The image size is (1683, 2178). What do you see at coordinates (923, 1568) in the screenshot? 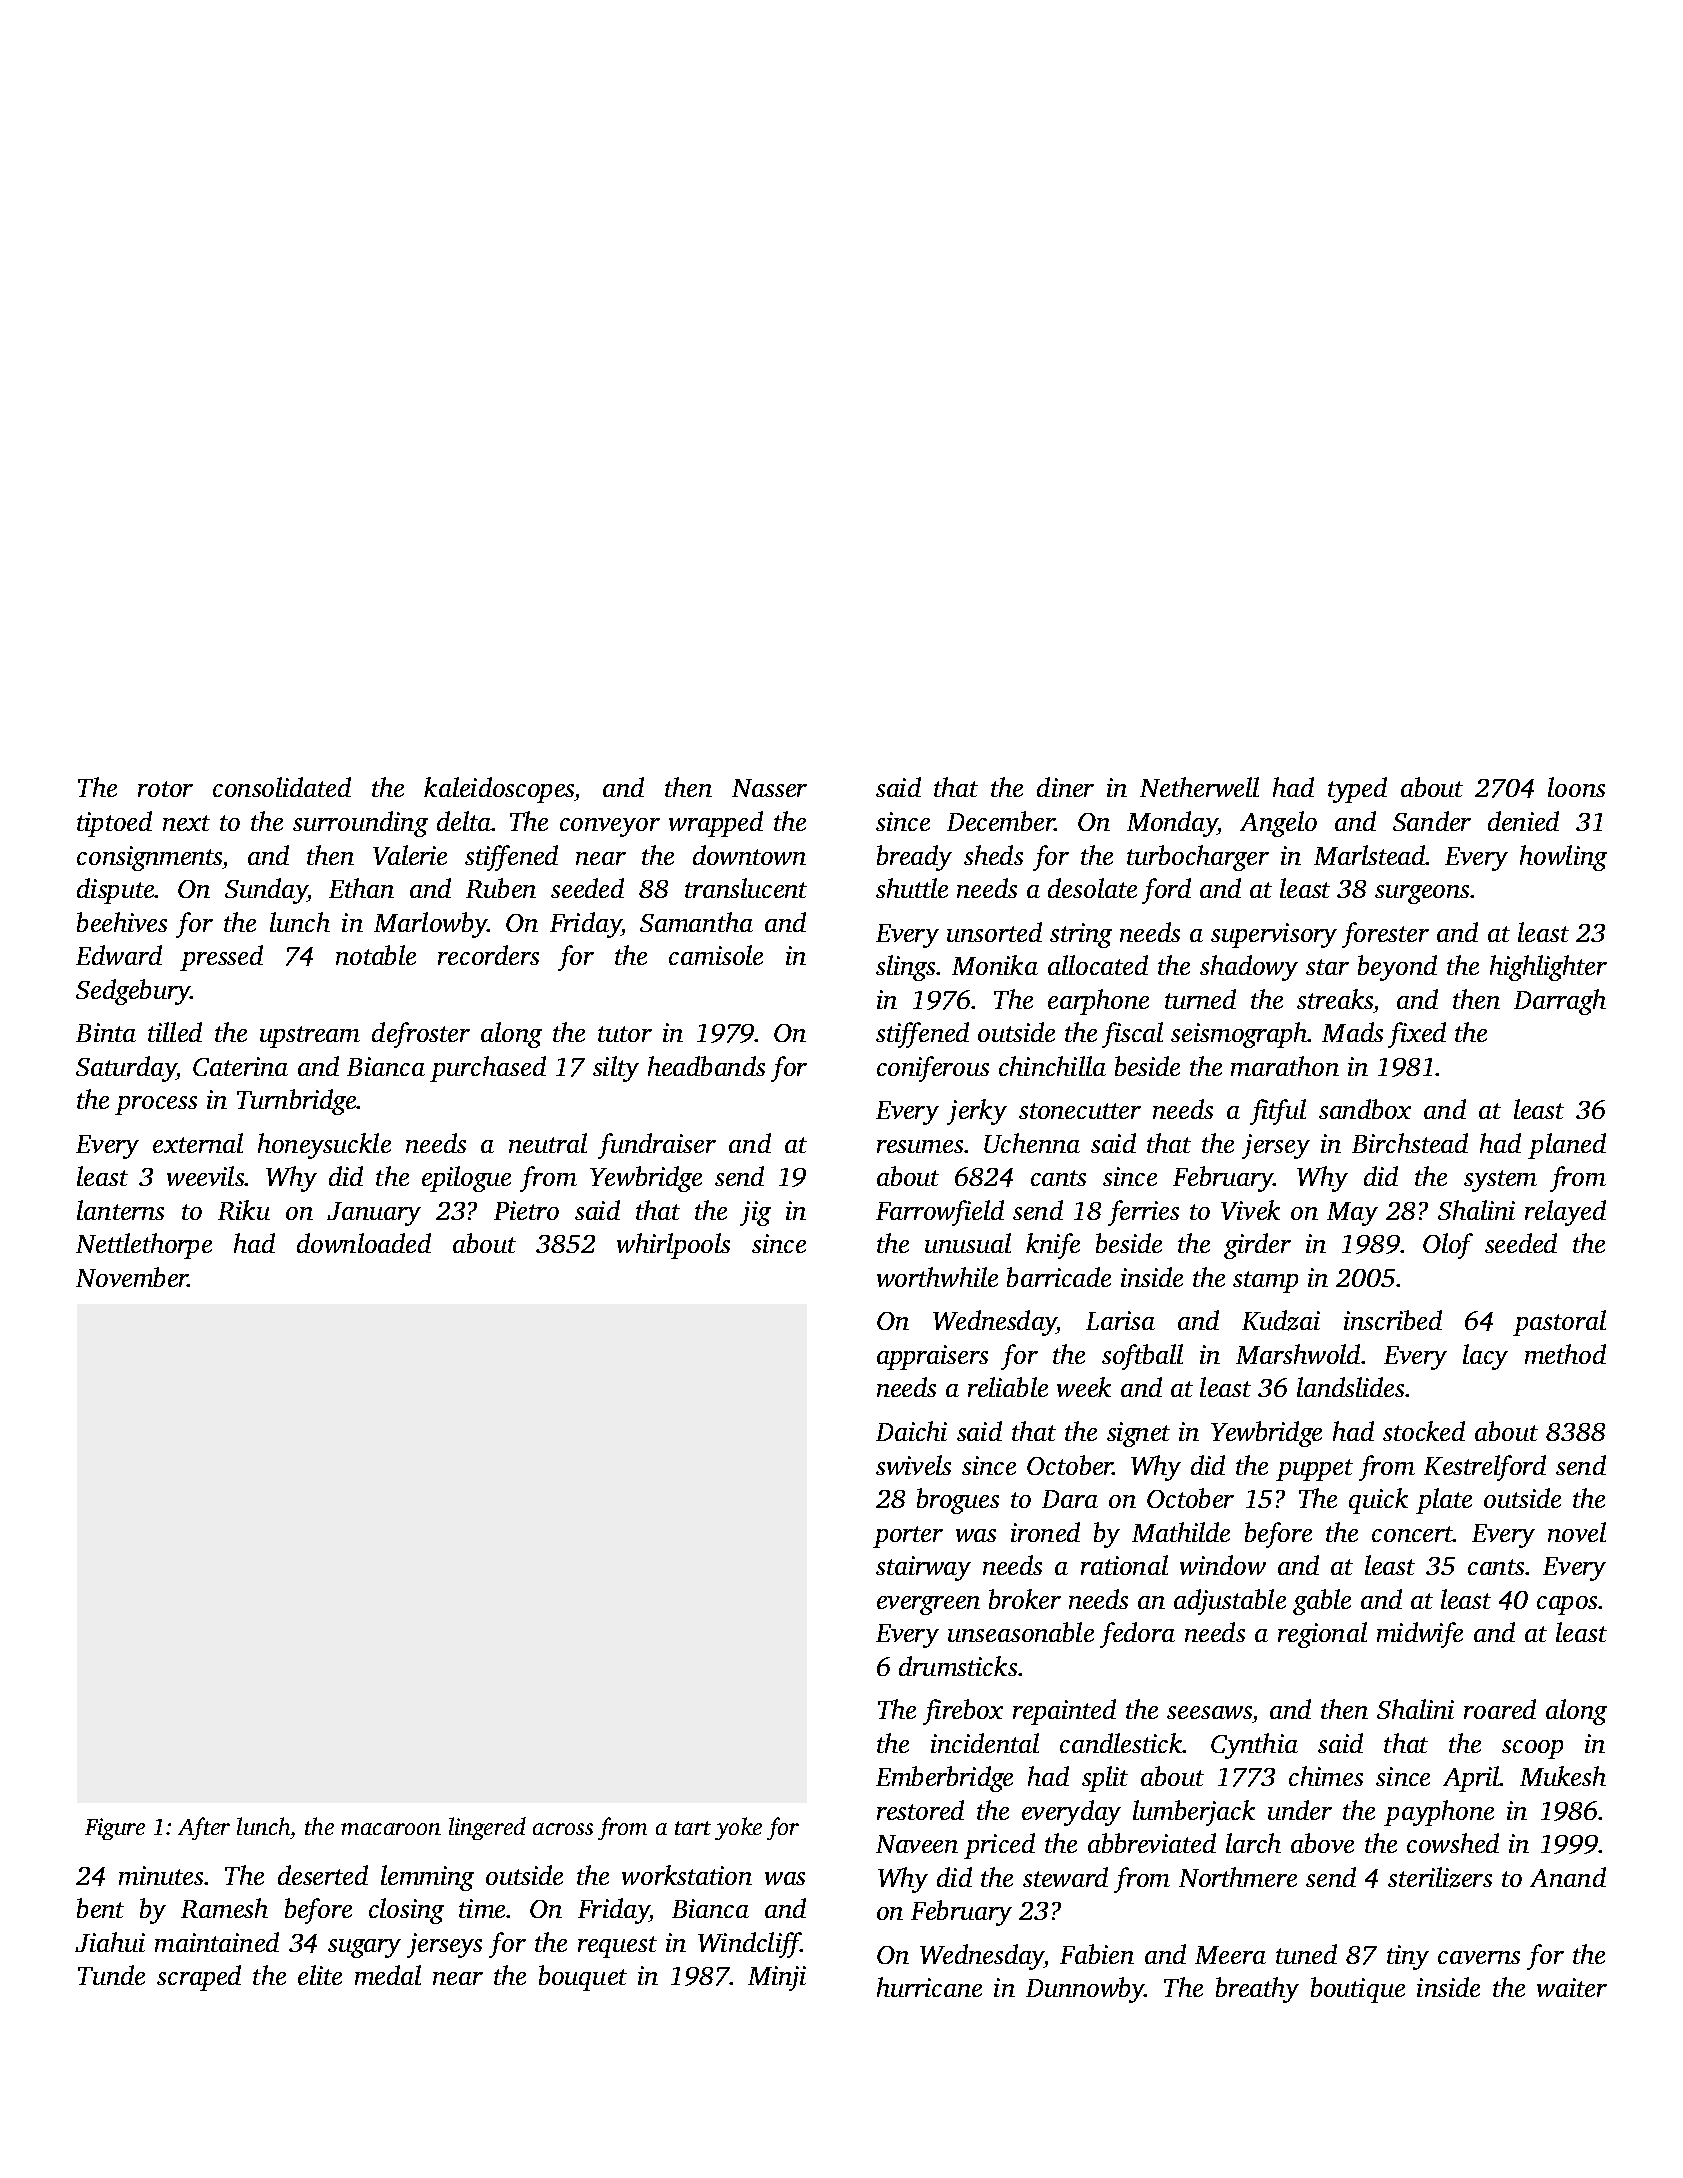
I see `stairway` at bounding box center [923, 1568].
